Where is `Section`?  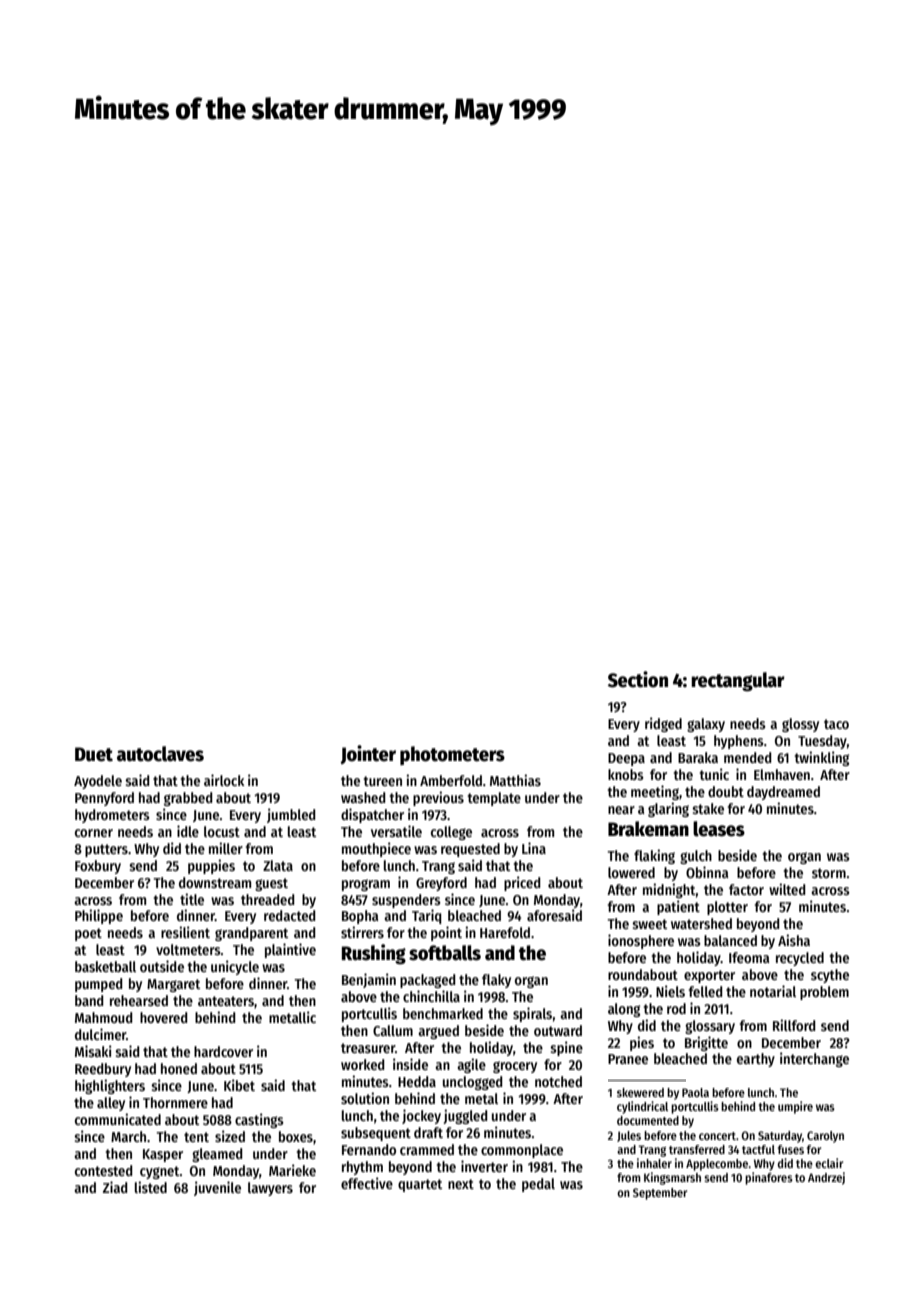 Section is located at coordinates (638, 679).
